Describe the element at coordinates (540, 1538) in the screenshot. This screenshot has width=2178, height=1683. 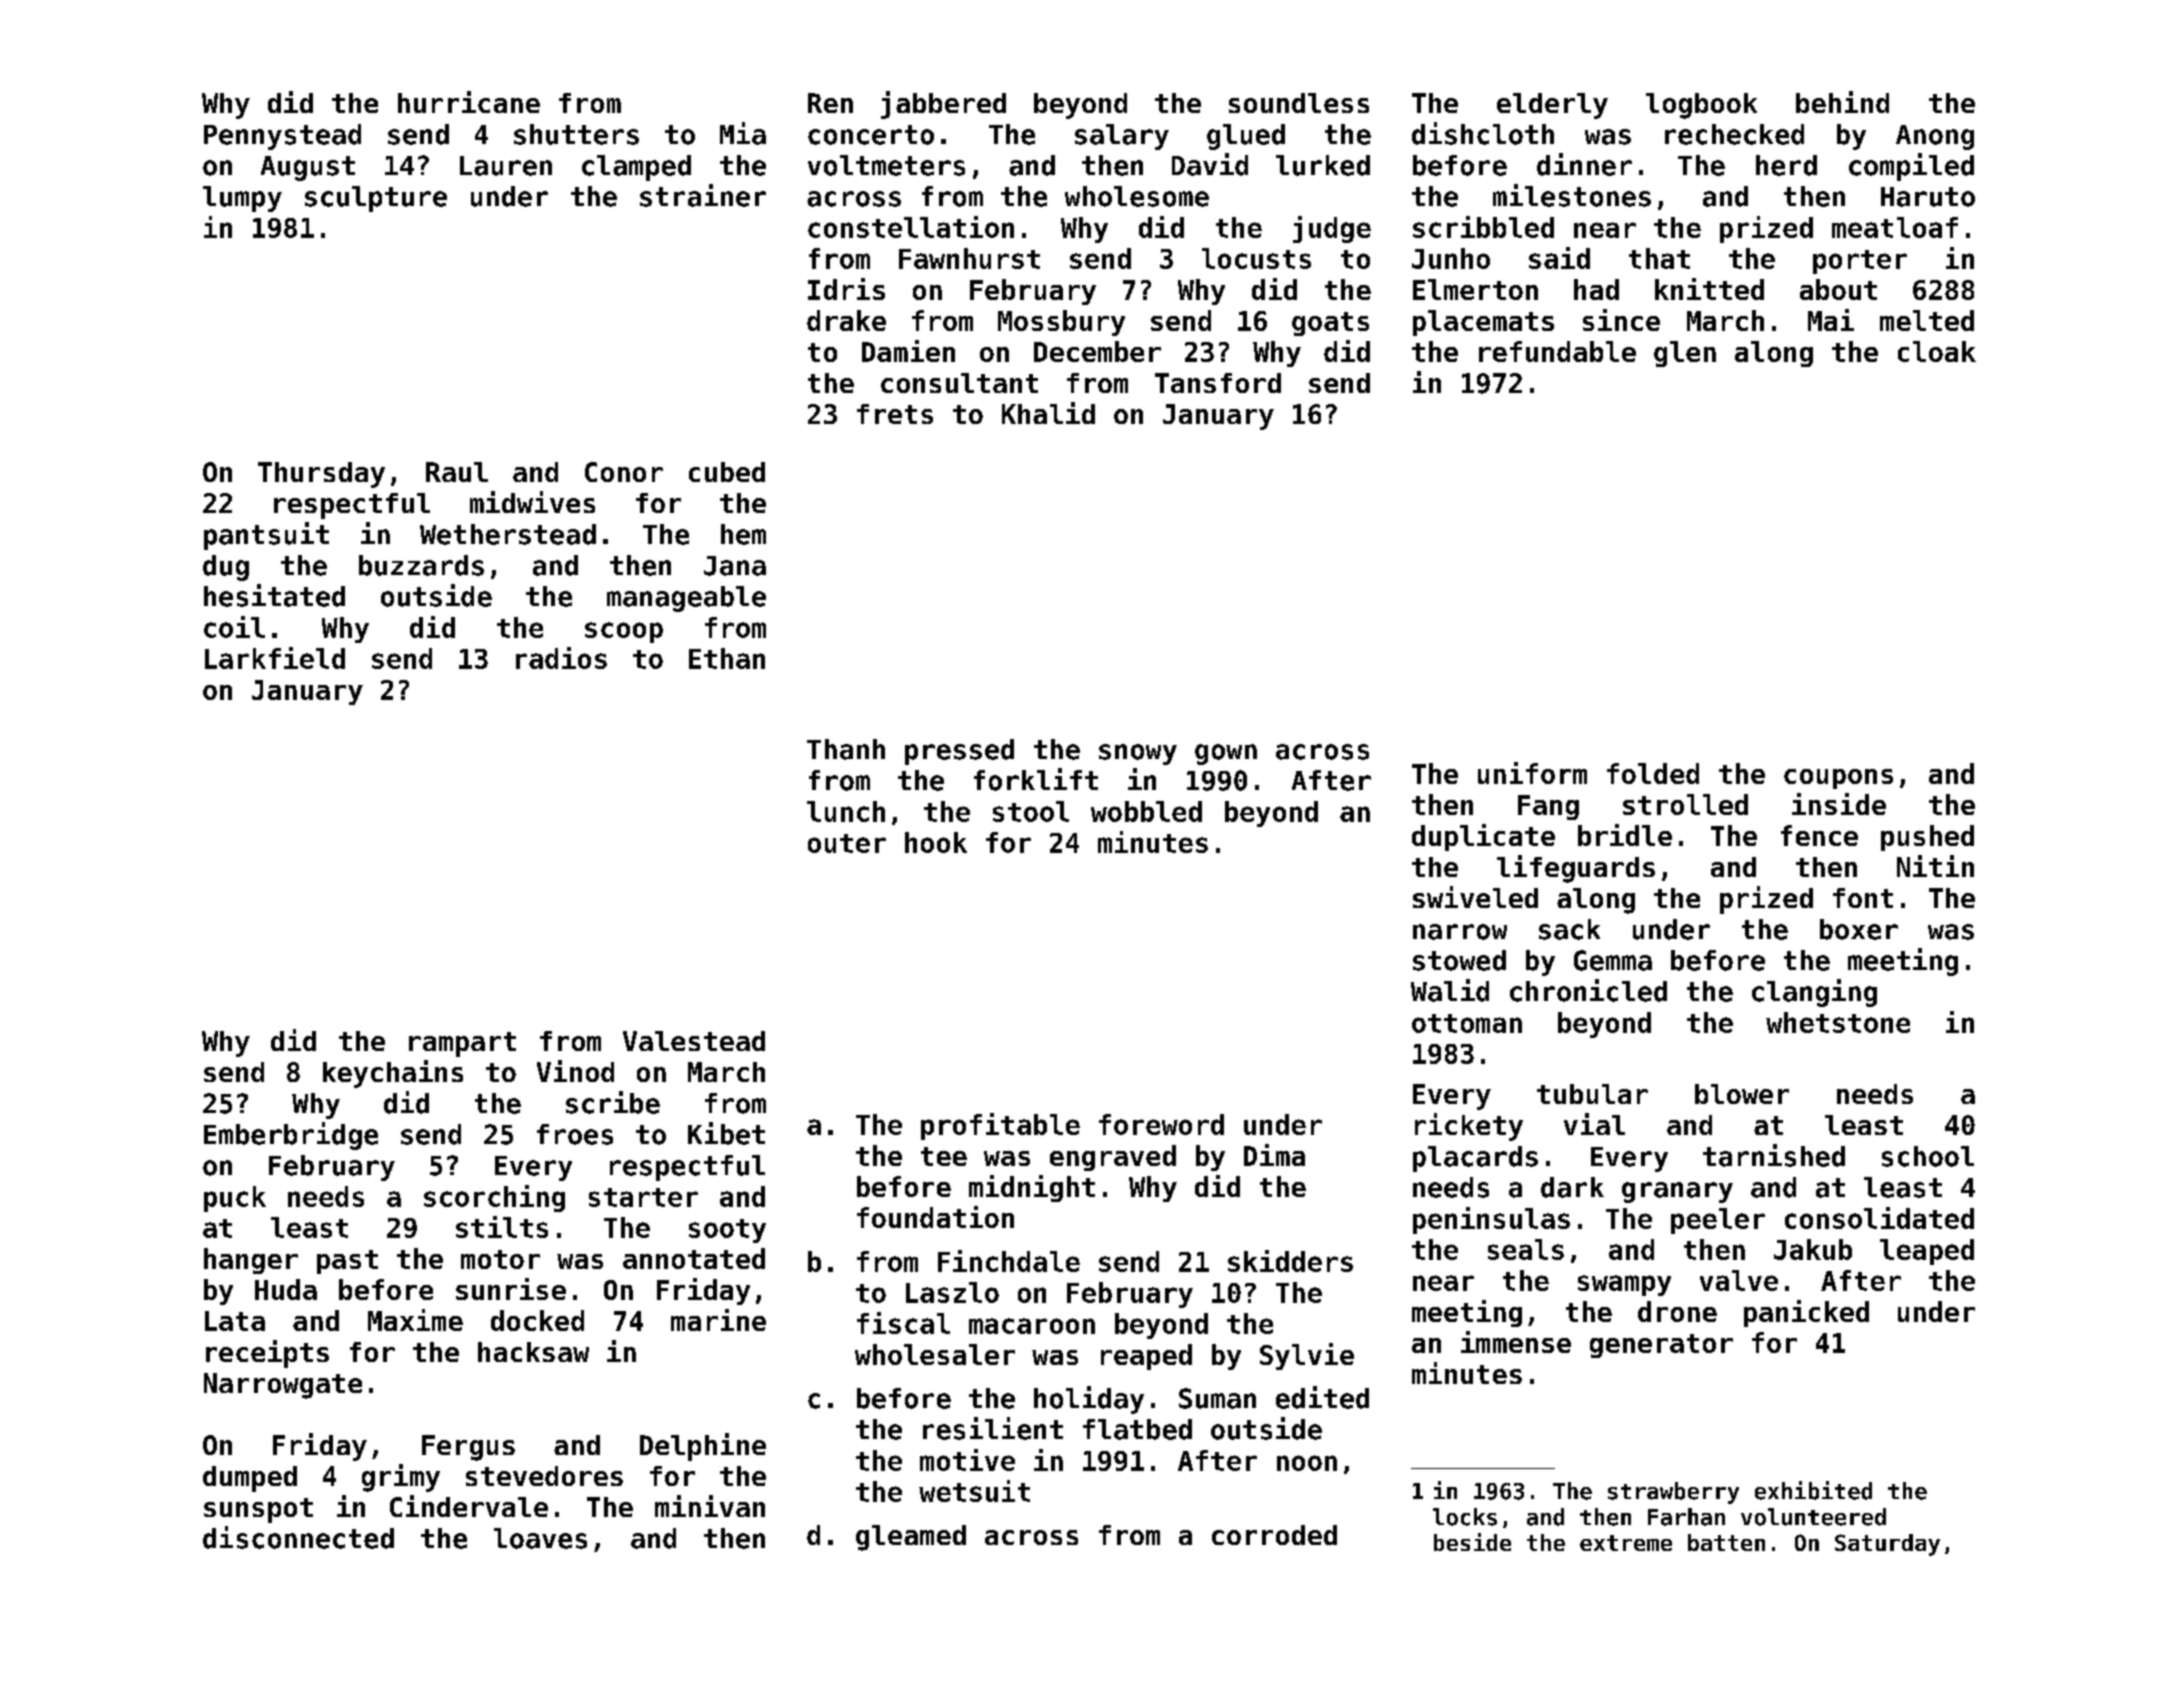
I see `loaves` at that location.
